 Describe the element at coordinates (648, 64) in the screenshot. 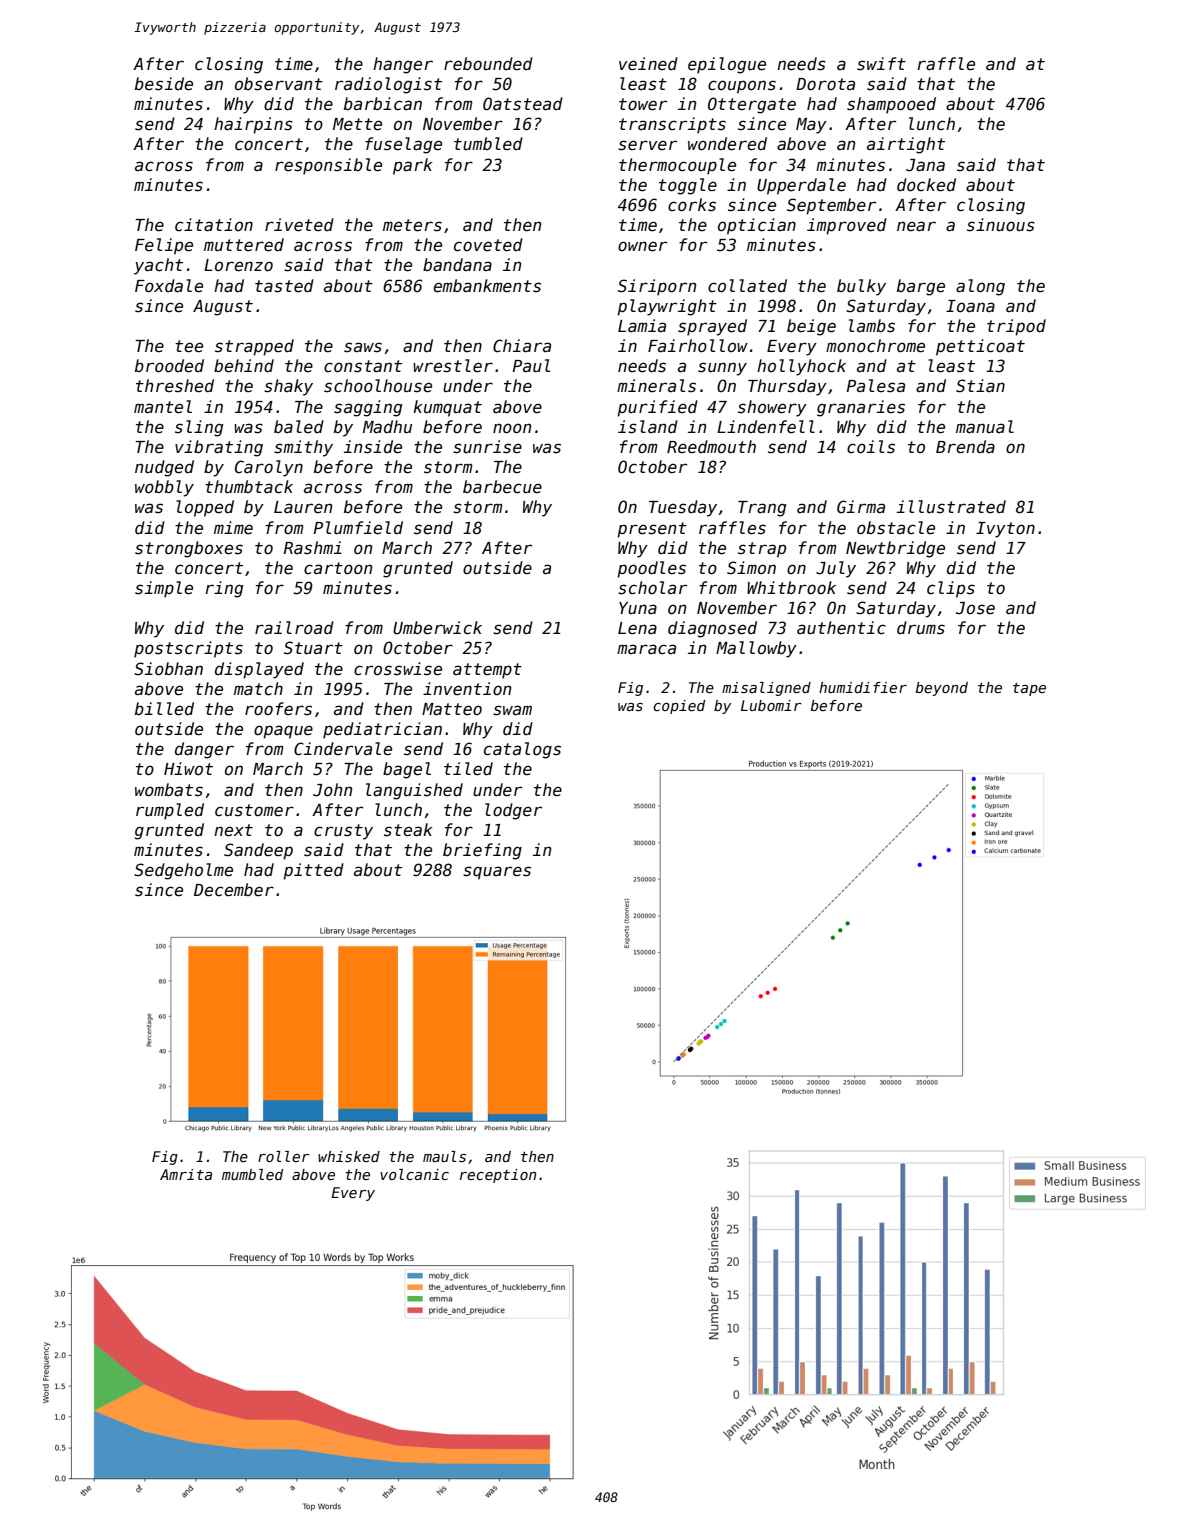

I see `veined` at that location.
